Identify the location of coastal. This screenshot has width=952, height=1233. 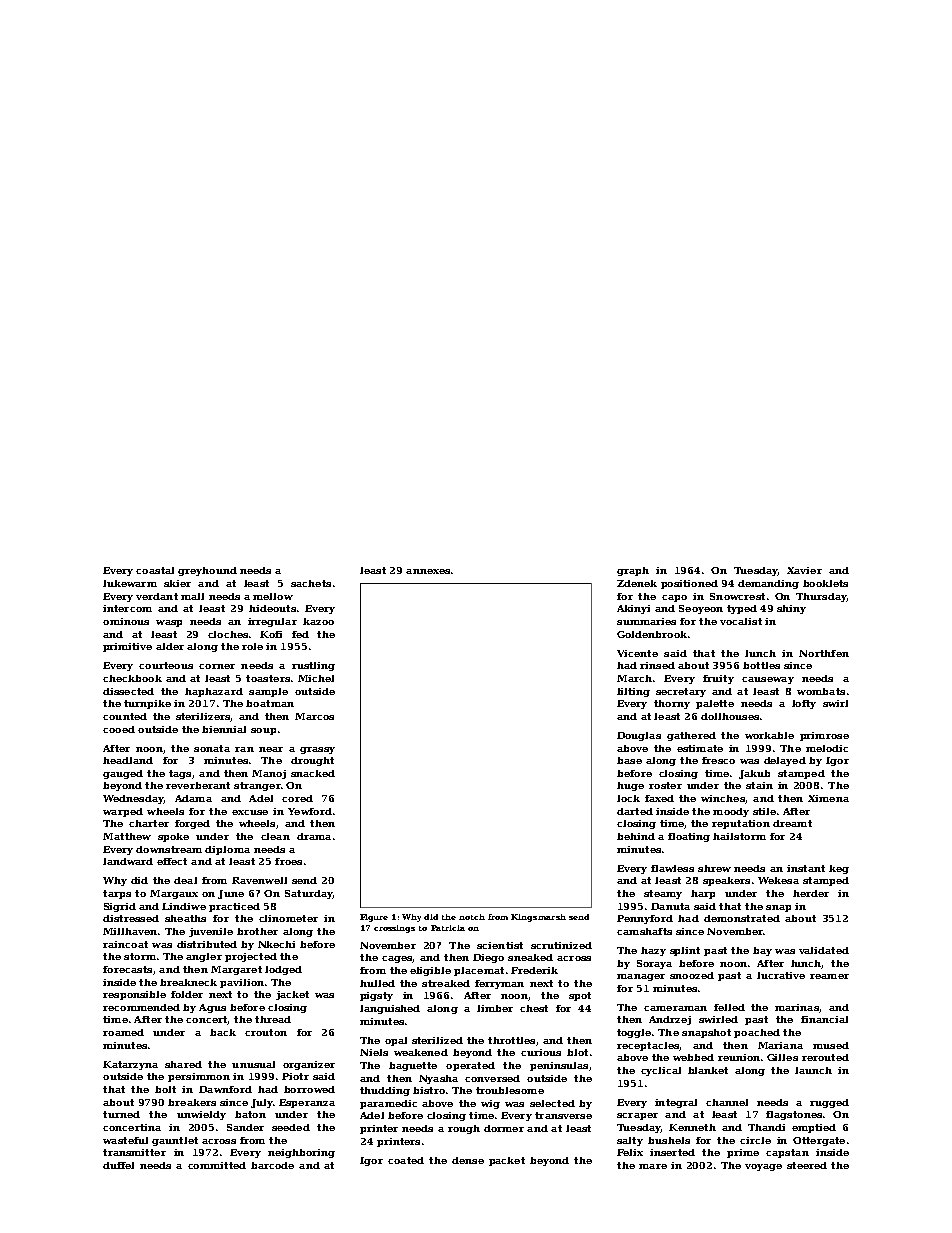
(155, 570).
